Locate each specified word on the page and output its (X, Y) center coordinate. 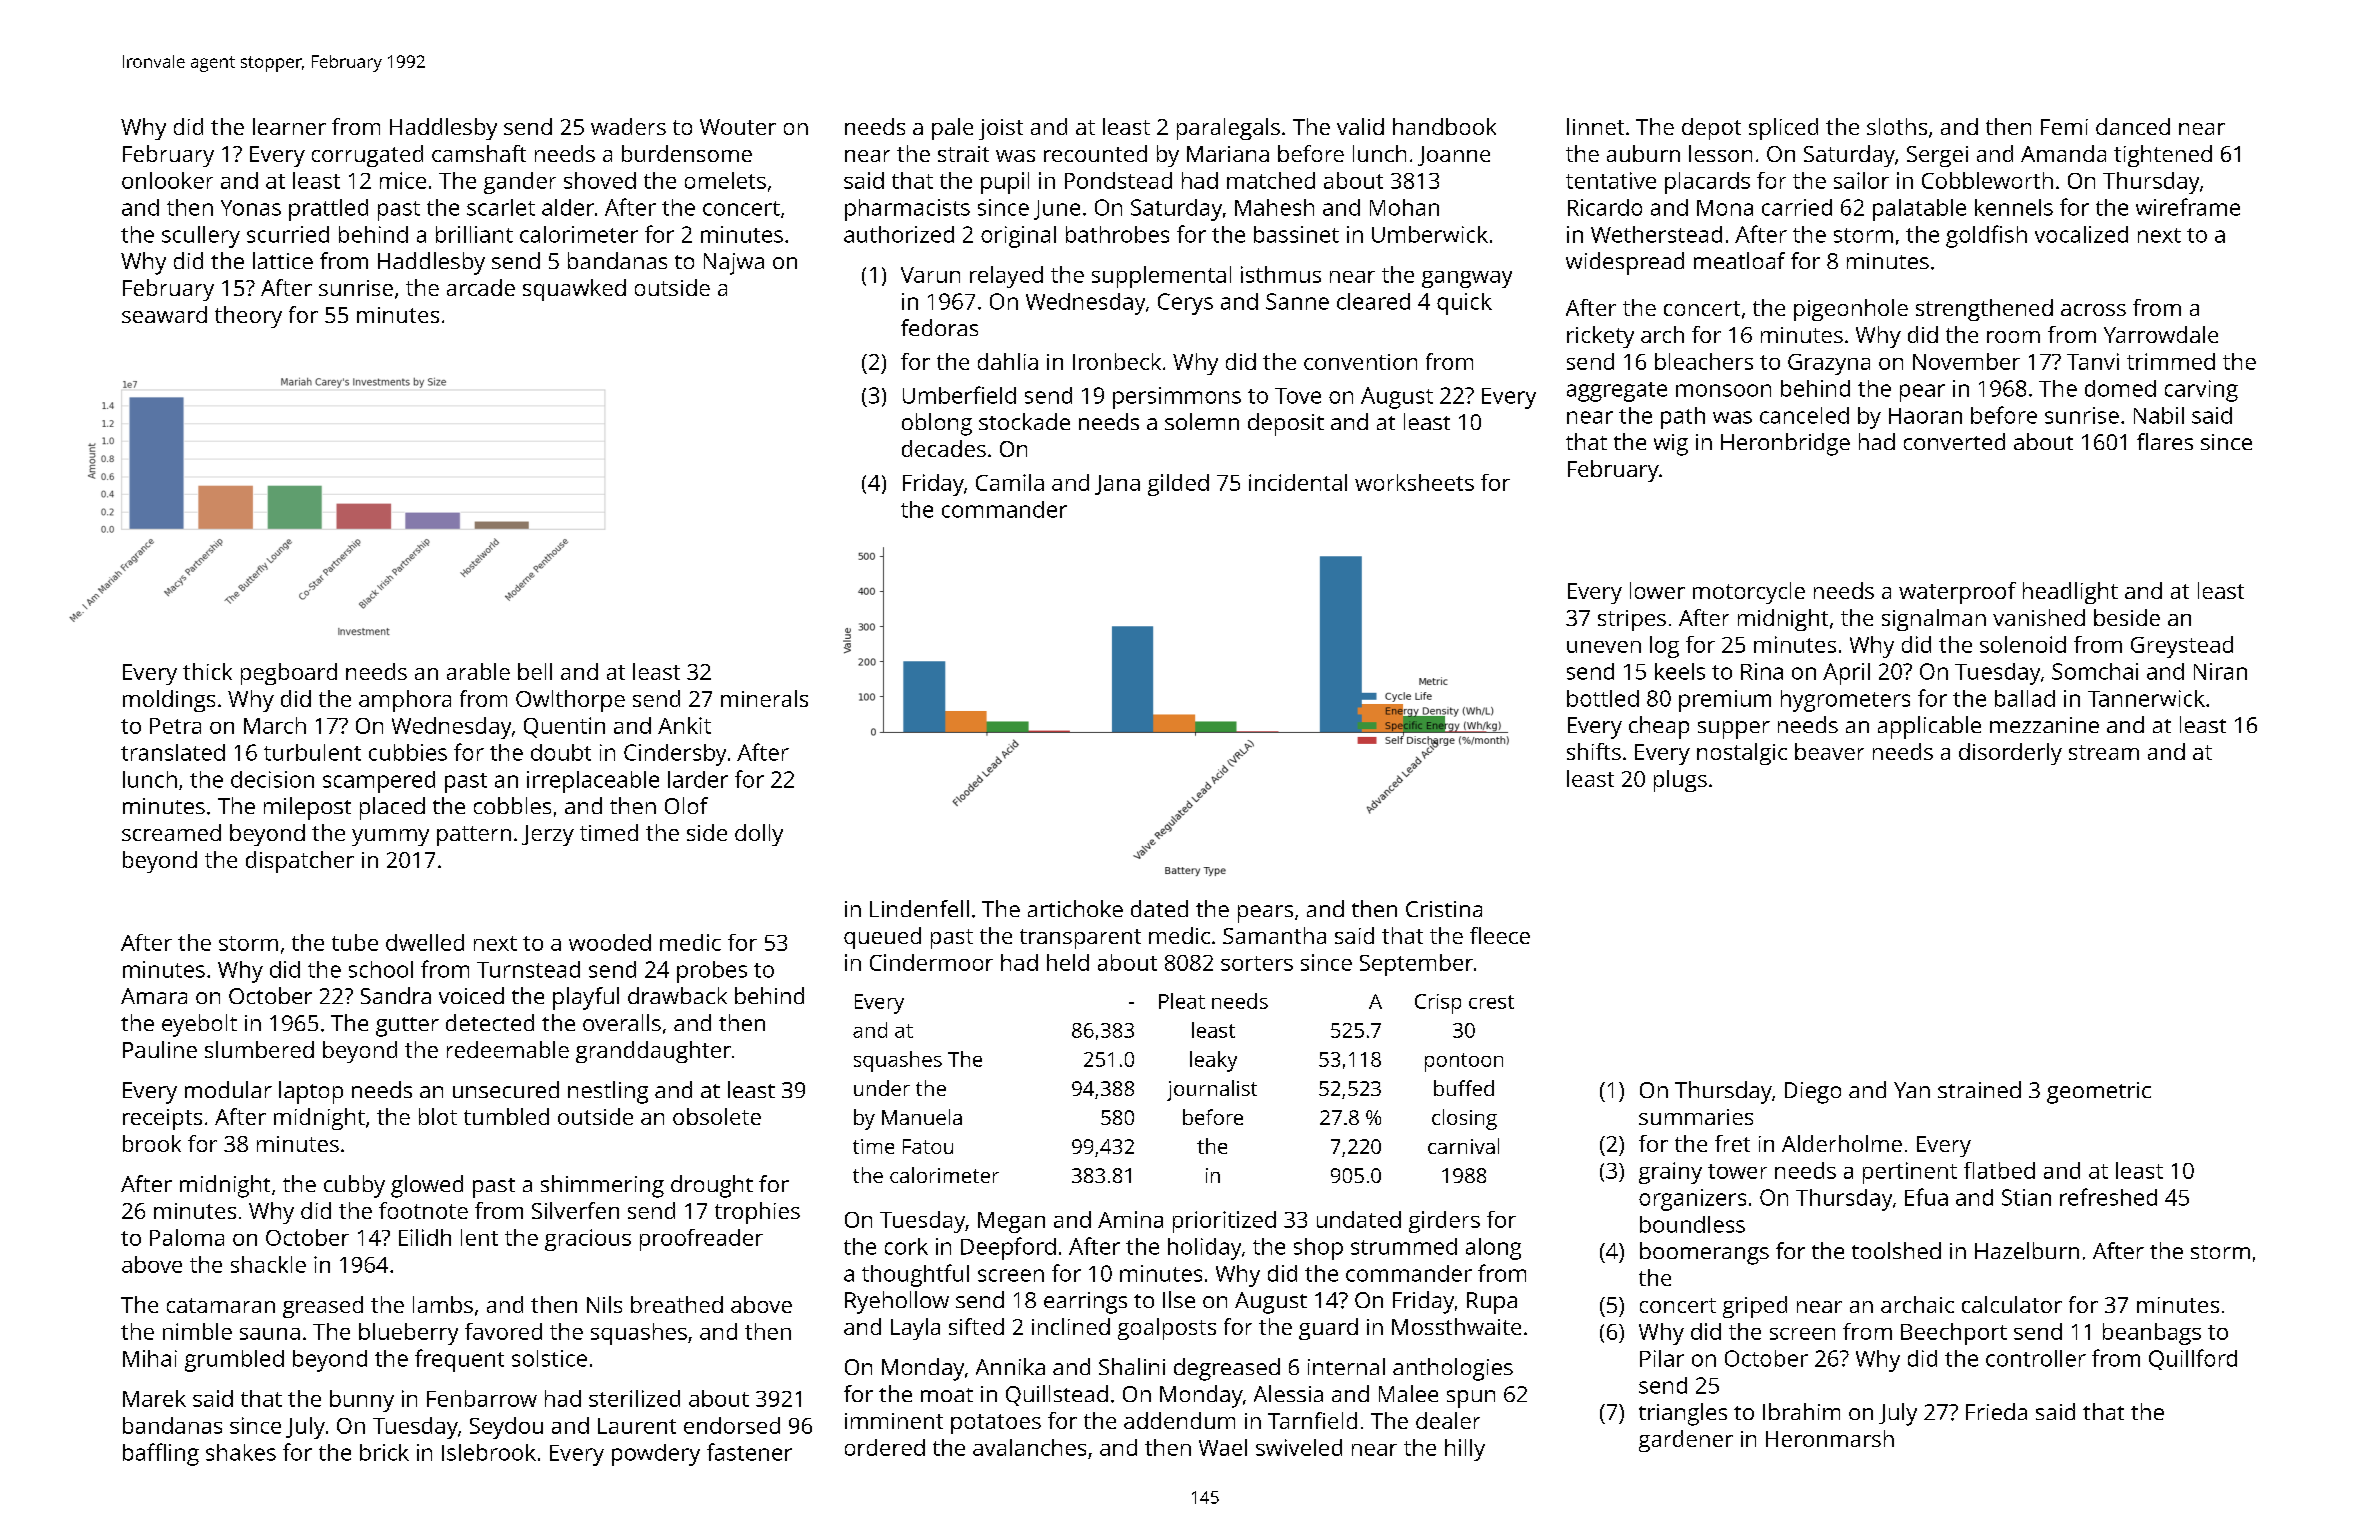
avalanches (1029, 1447)
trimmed (2171, 361)
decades (944, 448)
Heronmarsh (1830, 1438)
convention (1360, 362)
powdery (656, 1455)
